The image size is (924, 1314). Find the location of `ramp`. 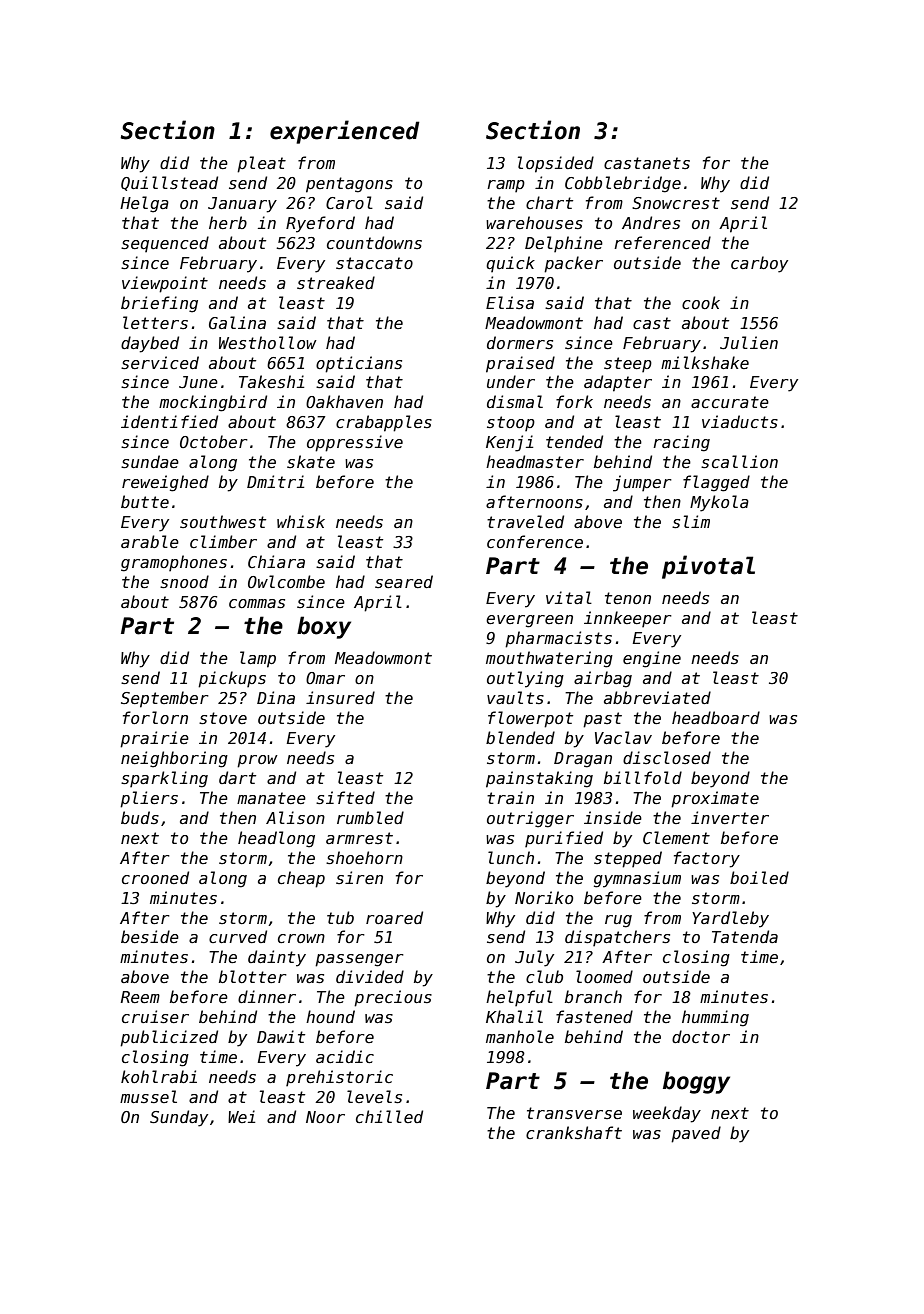

ramp is located at coordinates (506, 186).
